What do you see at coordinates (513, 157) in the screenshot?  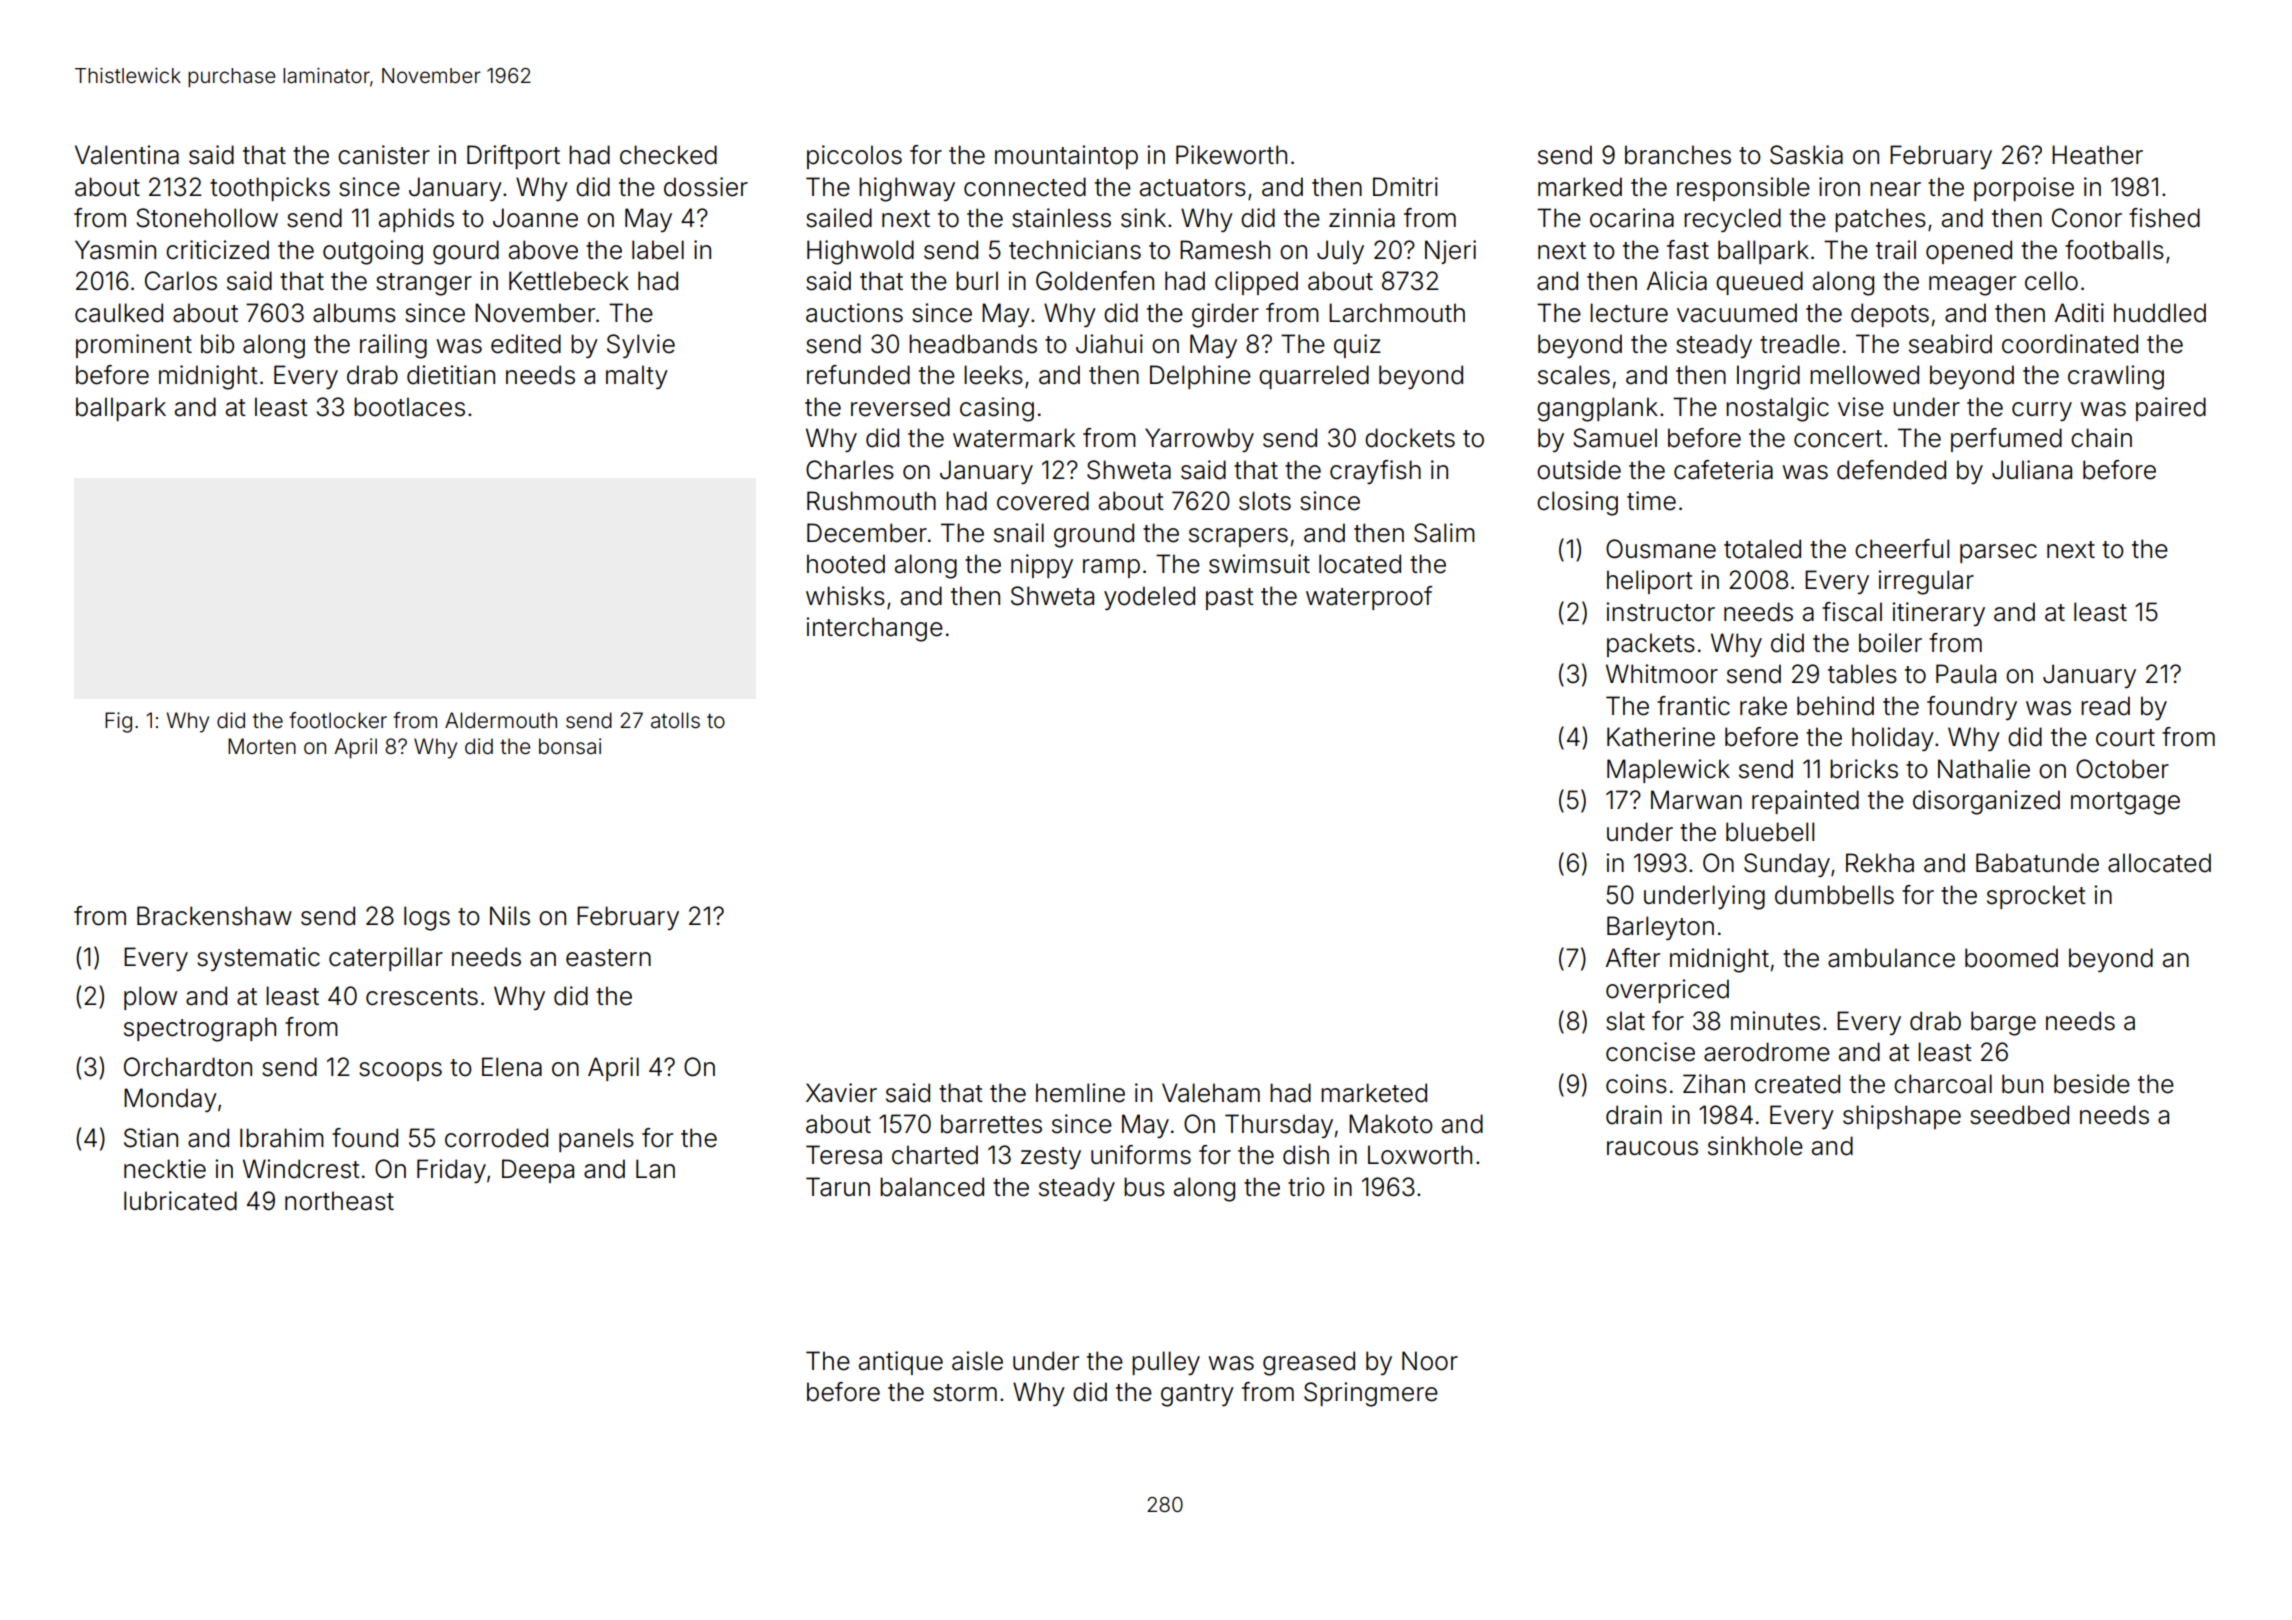 I see `Driftport` at bounding box center [513, 157].
